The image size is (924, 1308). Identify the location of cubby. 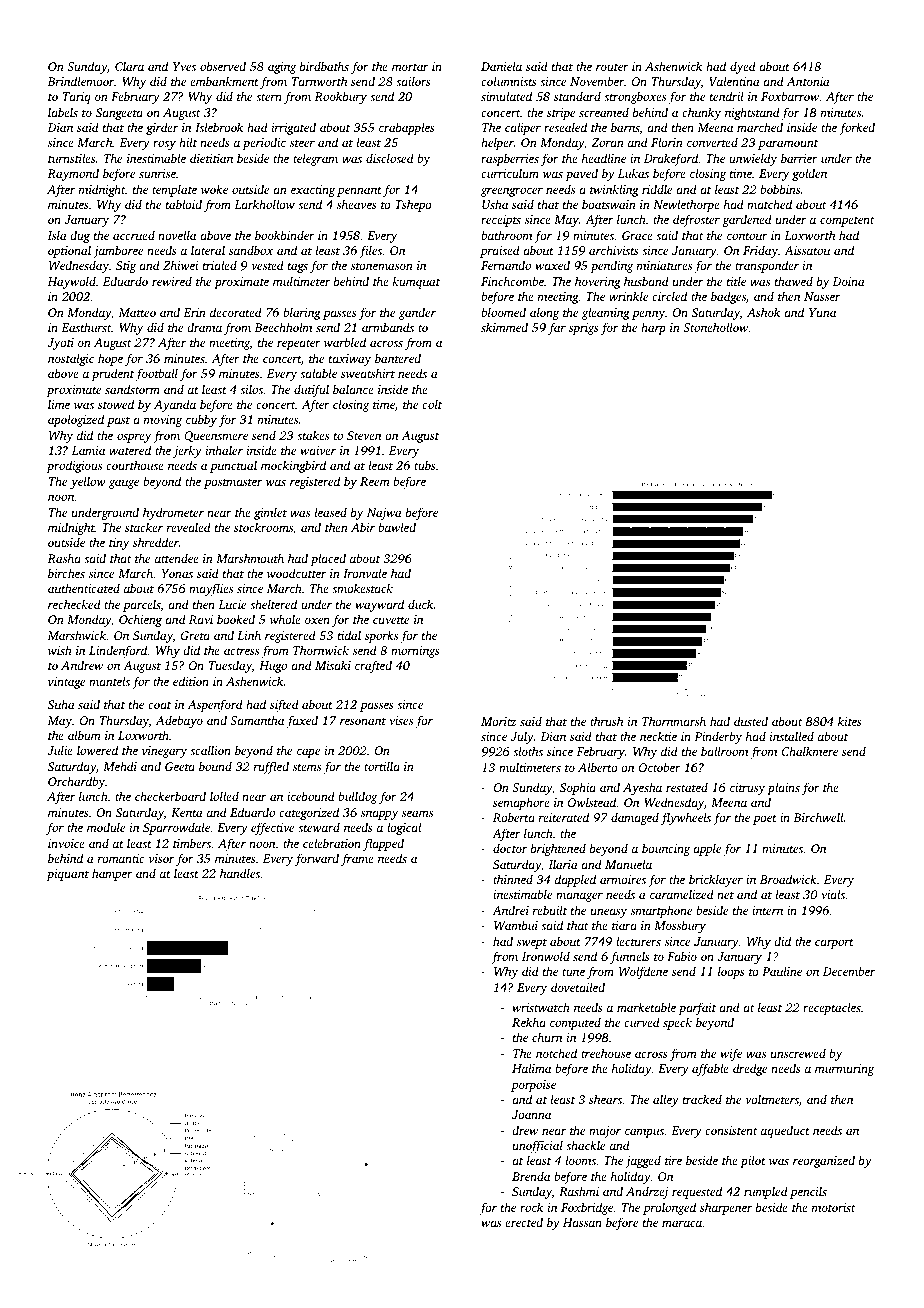
(201, 420).
